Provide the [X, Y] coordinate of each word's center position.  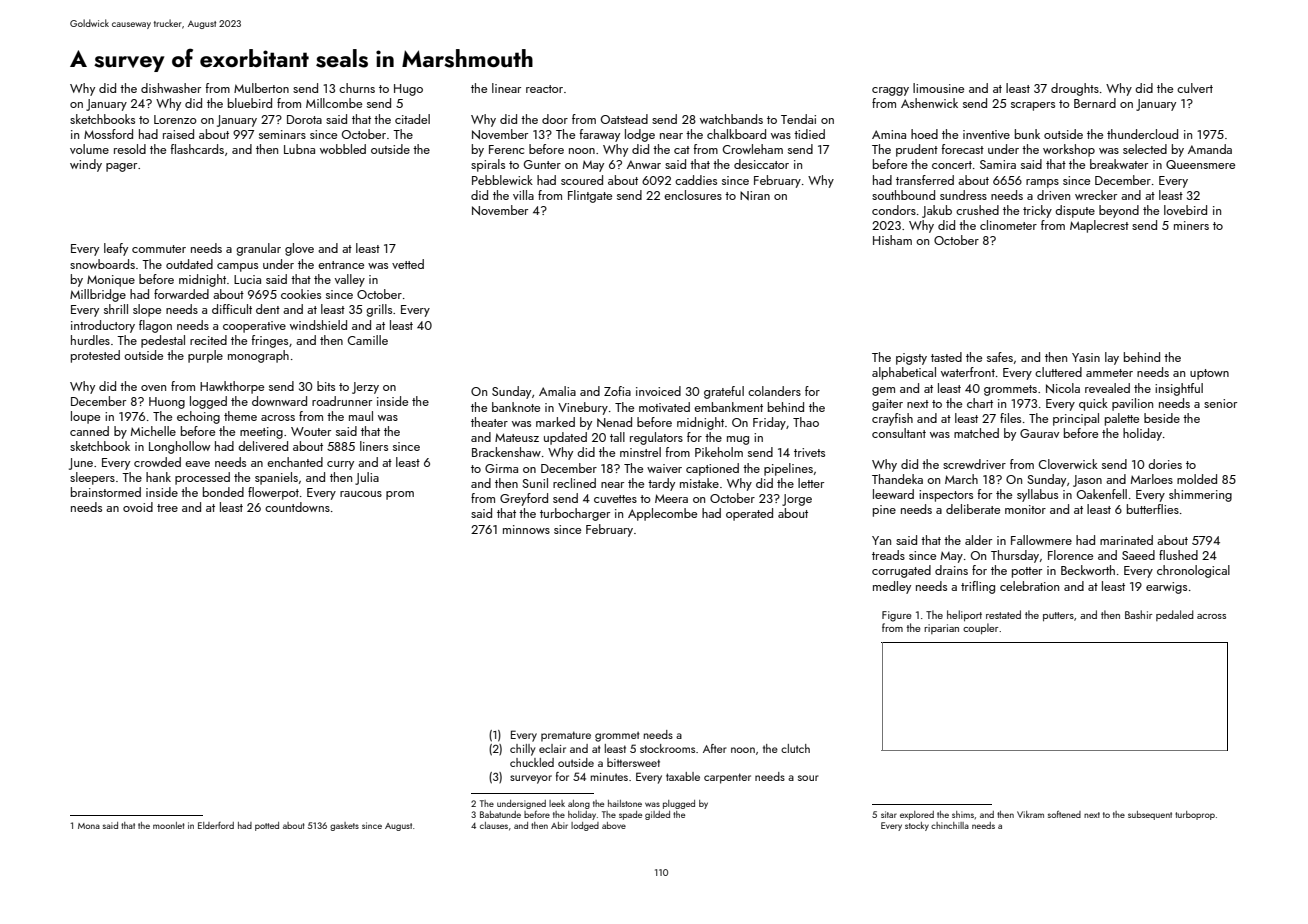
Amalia [557, 391]
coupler [980, 628]
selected [1145, 149]
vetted [408, 264]
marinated [1126, 540]
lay [1112, 358]
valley [350, 280]
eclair [552, 748]
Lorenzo [175, 119]
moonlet [169, 825]
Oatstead [624, 119]
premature [566, 736]
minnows [526, 529]
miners [1191, 225]
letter [811, 483]
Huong [167, 403]
